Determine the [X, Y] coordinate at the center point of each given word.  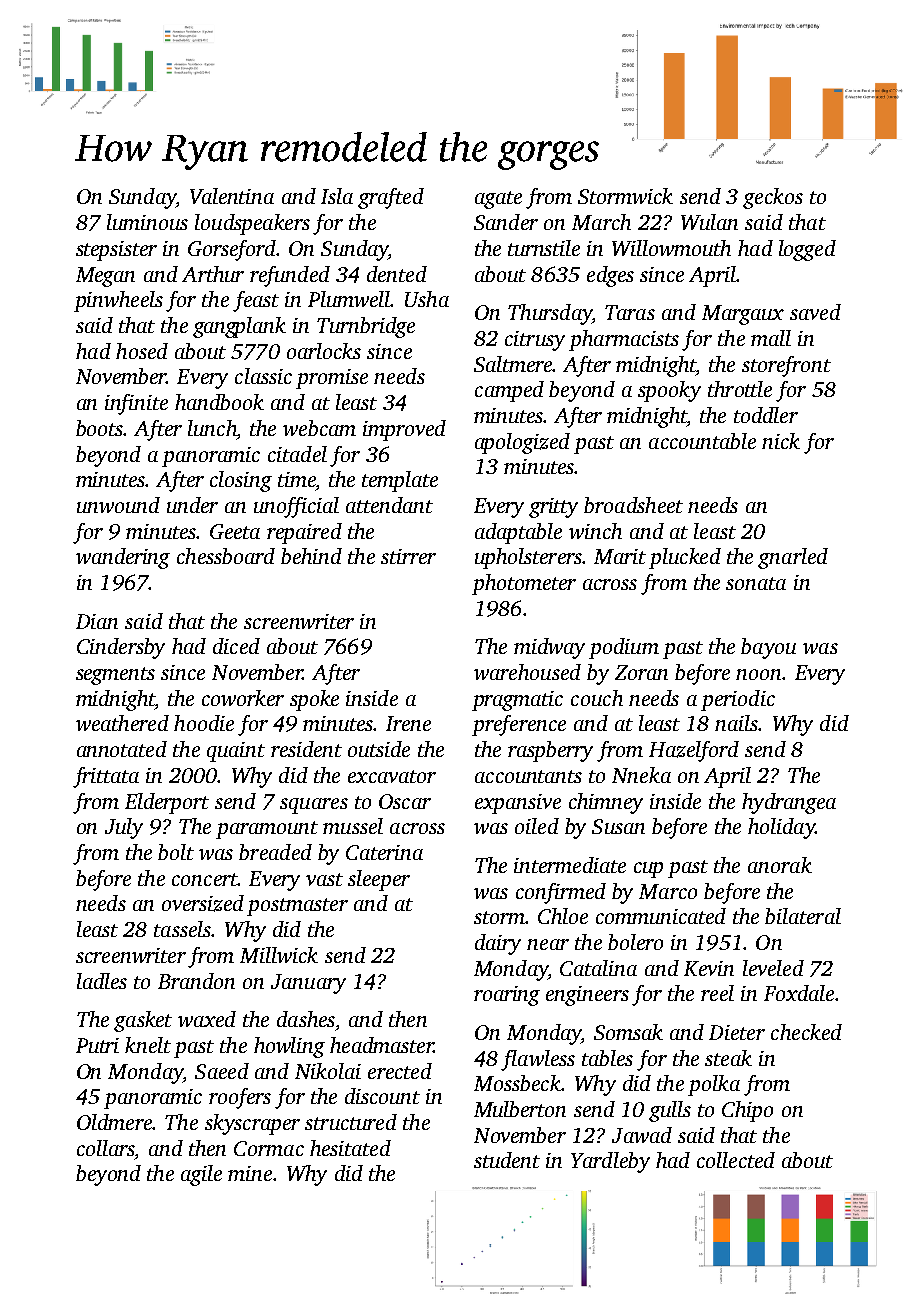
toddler [766, 415]
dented [397, 274]
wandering [123, 558]
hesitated [350, 1148]
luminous [147, 222]
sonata [756, 583]
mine [250, 1173]
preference [519, 725]
